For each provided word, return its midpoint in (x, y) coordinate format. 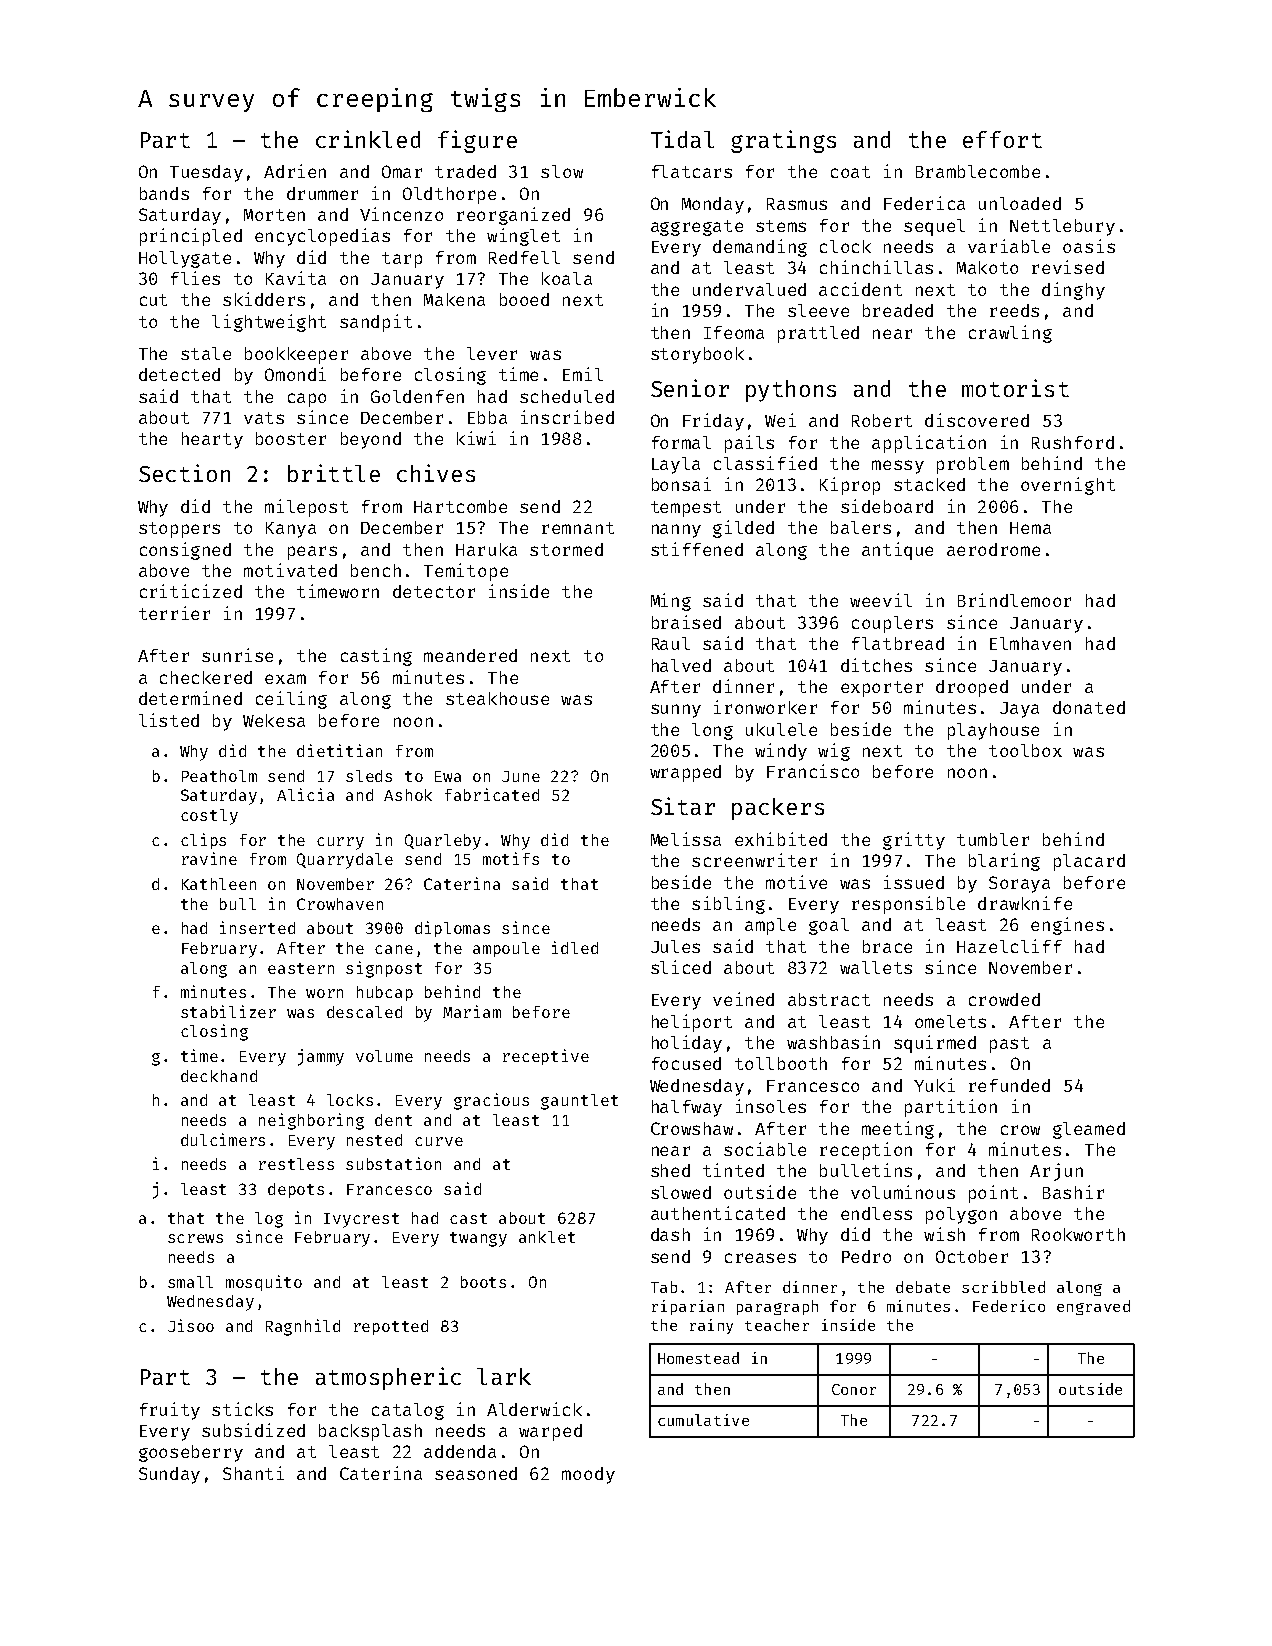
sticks (242, 1409)
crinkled (368, 139)
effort (1002, 139)
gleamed (1089, 1130)
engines (1067, 926)
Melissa (686, 839)
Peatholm (219, 776)
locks (350, 1100)
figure (477, 141)
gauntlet (579, 1102)
